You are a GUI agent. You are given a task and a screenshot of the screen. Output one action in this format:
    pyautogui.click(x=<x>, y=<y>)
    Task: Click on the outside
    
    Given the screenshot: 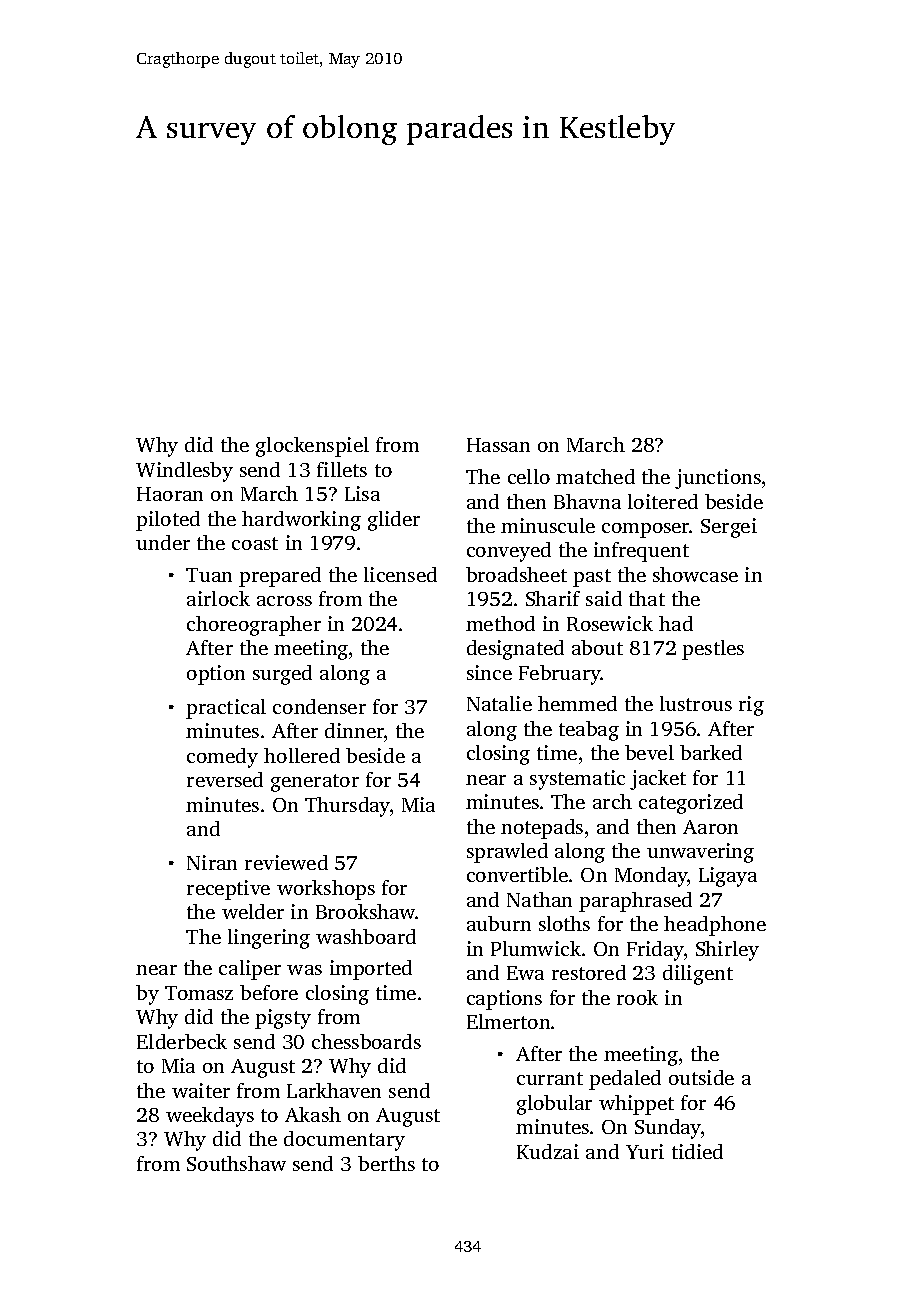 What is the action you would take?
    pyautogui.click(x=701, y=1077)
